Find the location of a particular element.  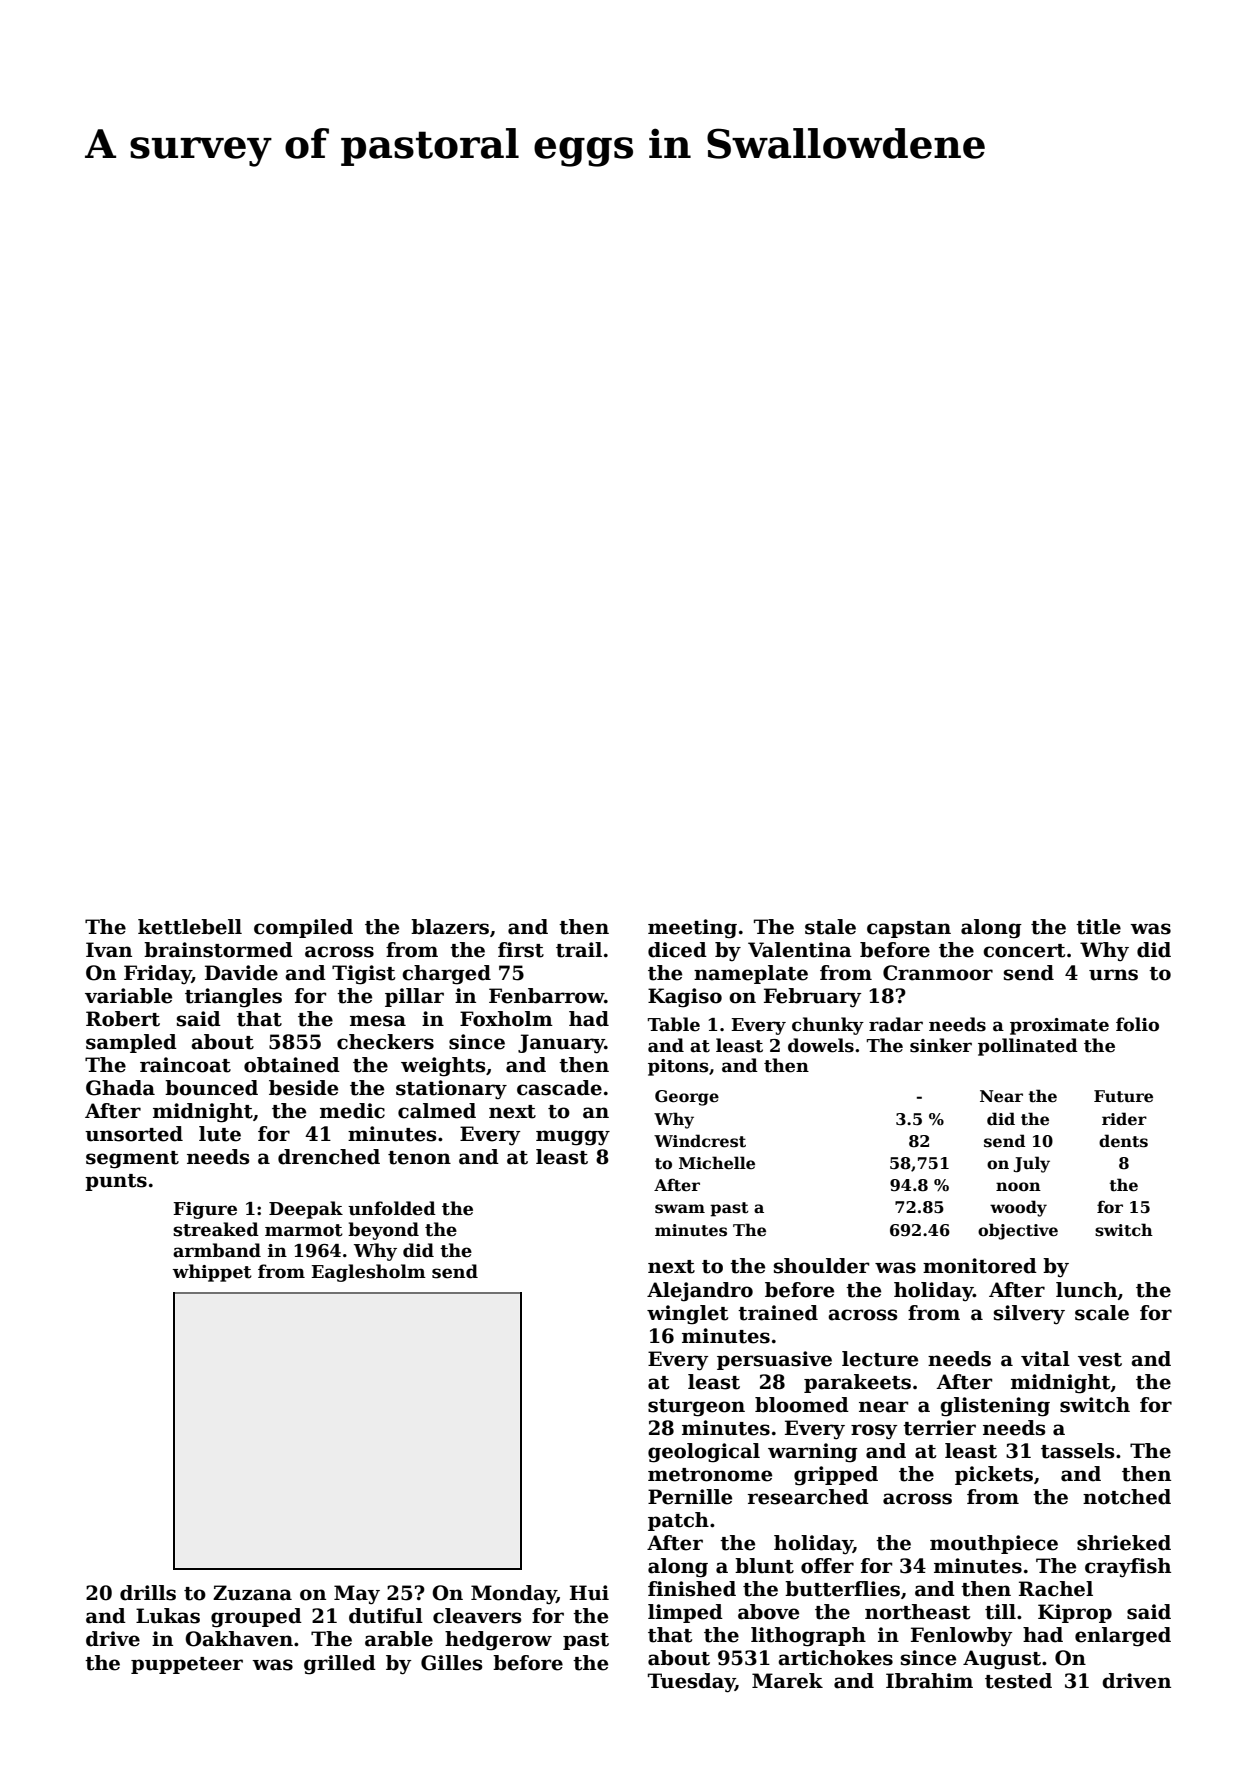

dowels is located at coordinates (821, 1045).
